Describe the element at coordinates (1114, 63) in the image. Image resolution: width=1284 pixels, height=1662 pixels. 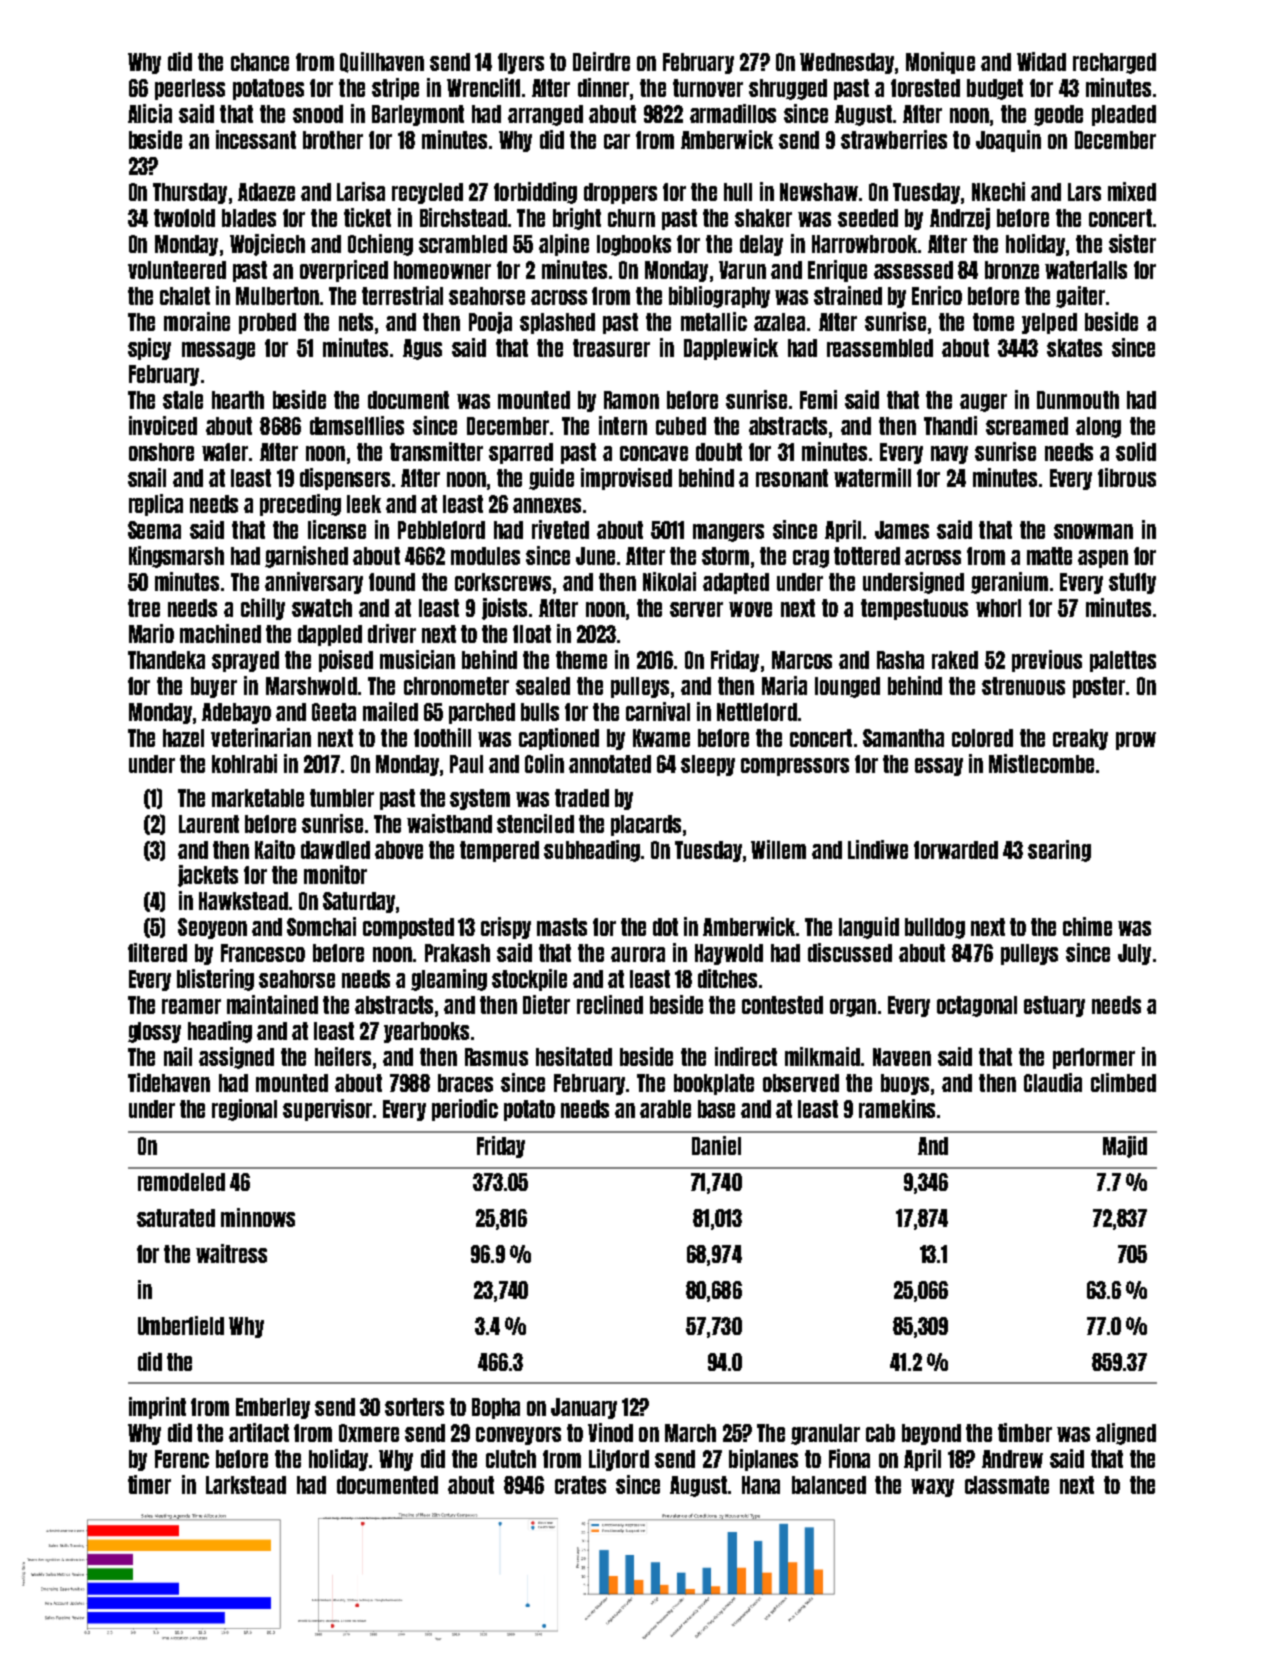
I see `recharged` at that location.
